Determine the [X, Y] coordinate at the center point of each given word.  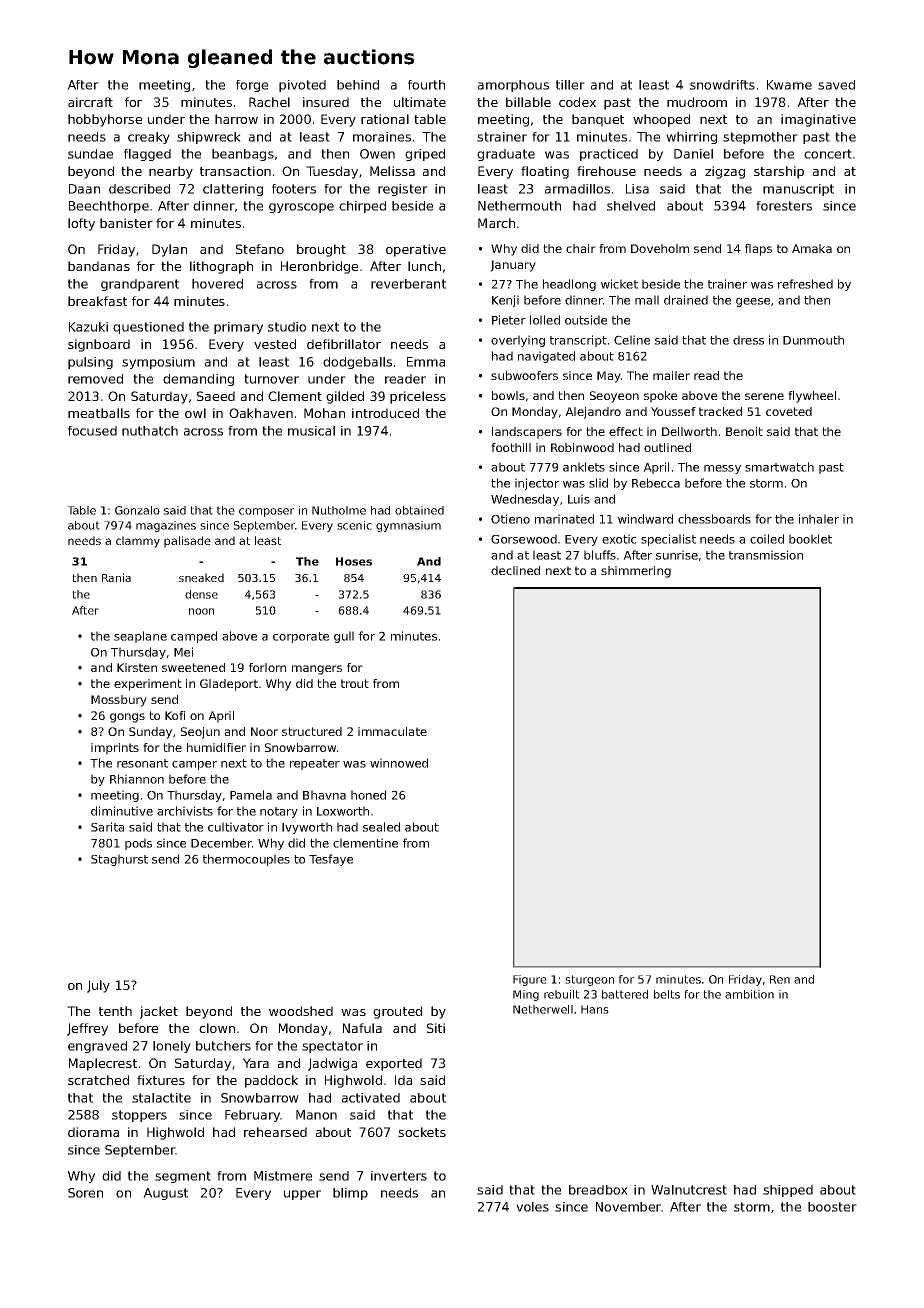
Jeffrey [87, 1029]
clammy [138, 542]
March [496, 223]
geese [753, 302]
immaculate [392, 731]
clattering [233, 190]
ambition [749, 994]
